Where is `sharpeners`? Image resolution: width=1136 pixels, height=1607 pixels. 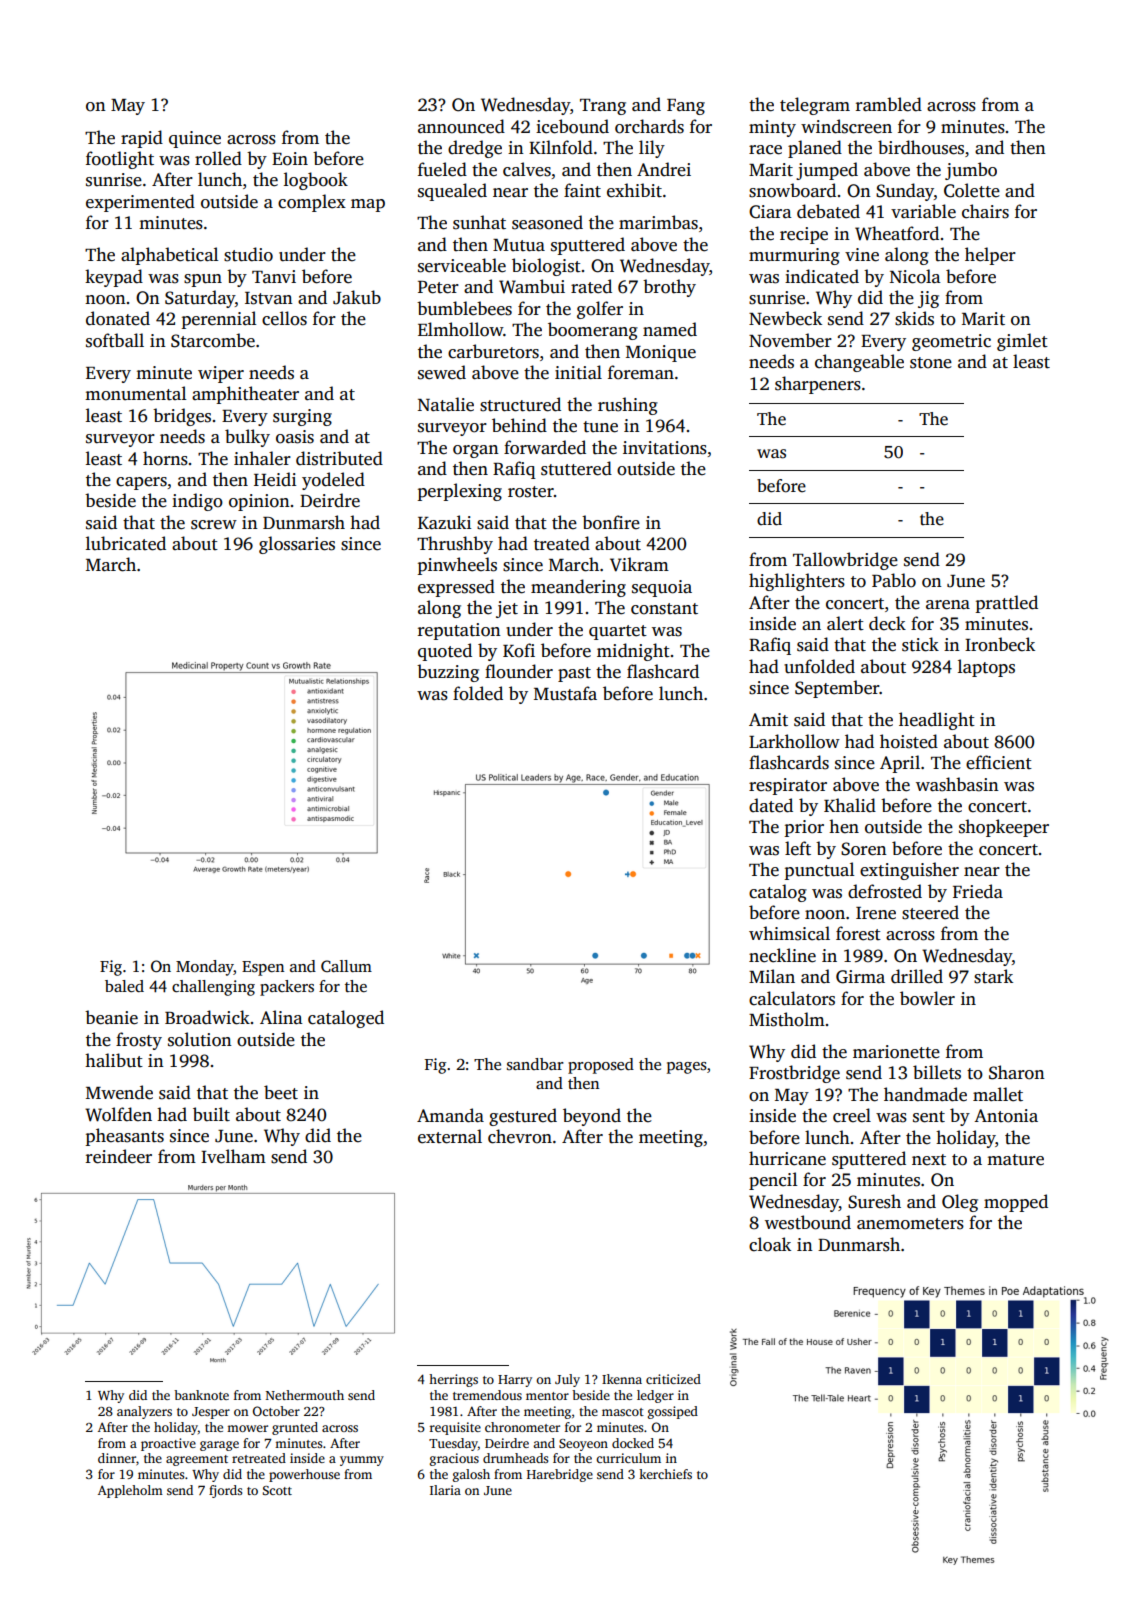
sharpeners is located at coordinates (818, 385).
